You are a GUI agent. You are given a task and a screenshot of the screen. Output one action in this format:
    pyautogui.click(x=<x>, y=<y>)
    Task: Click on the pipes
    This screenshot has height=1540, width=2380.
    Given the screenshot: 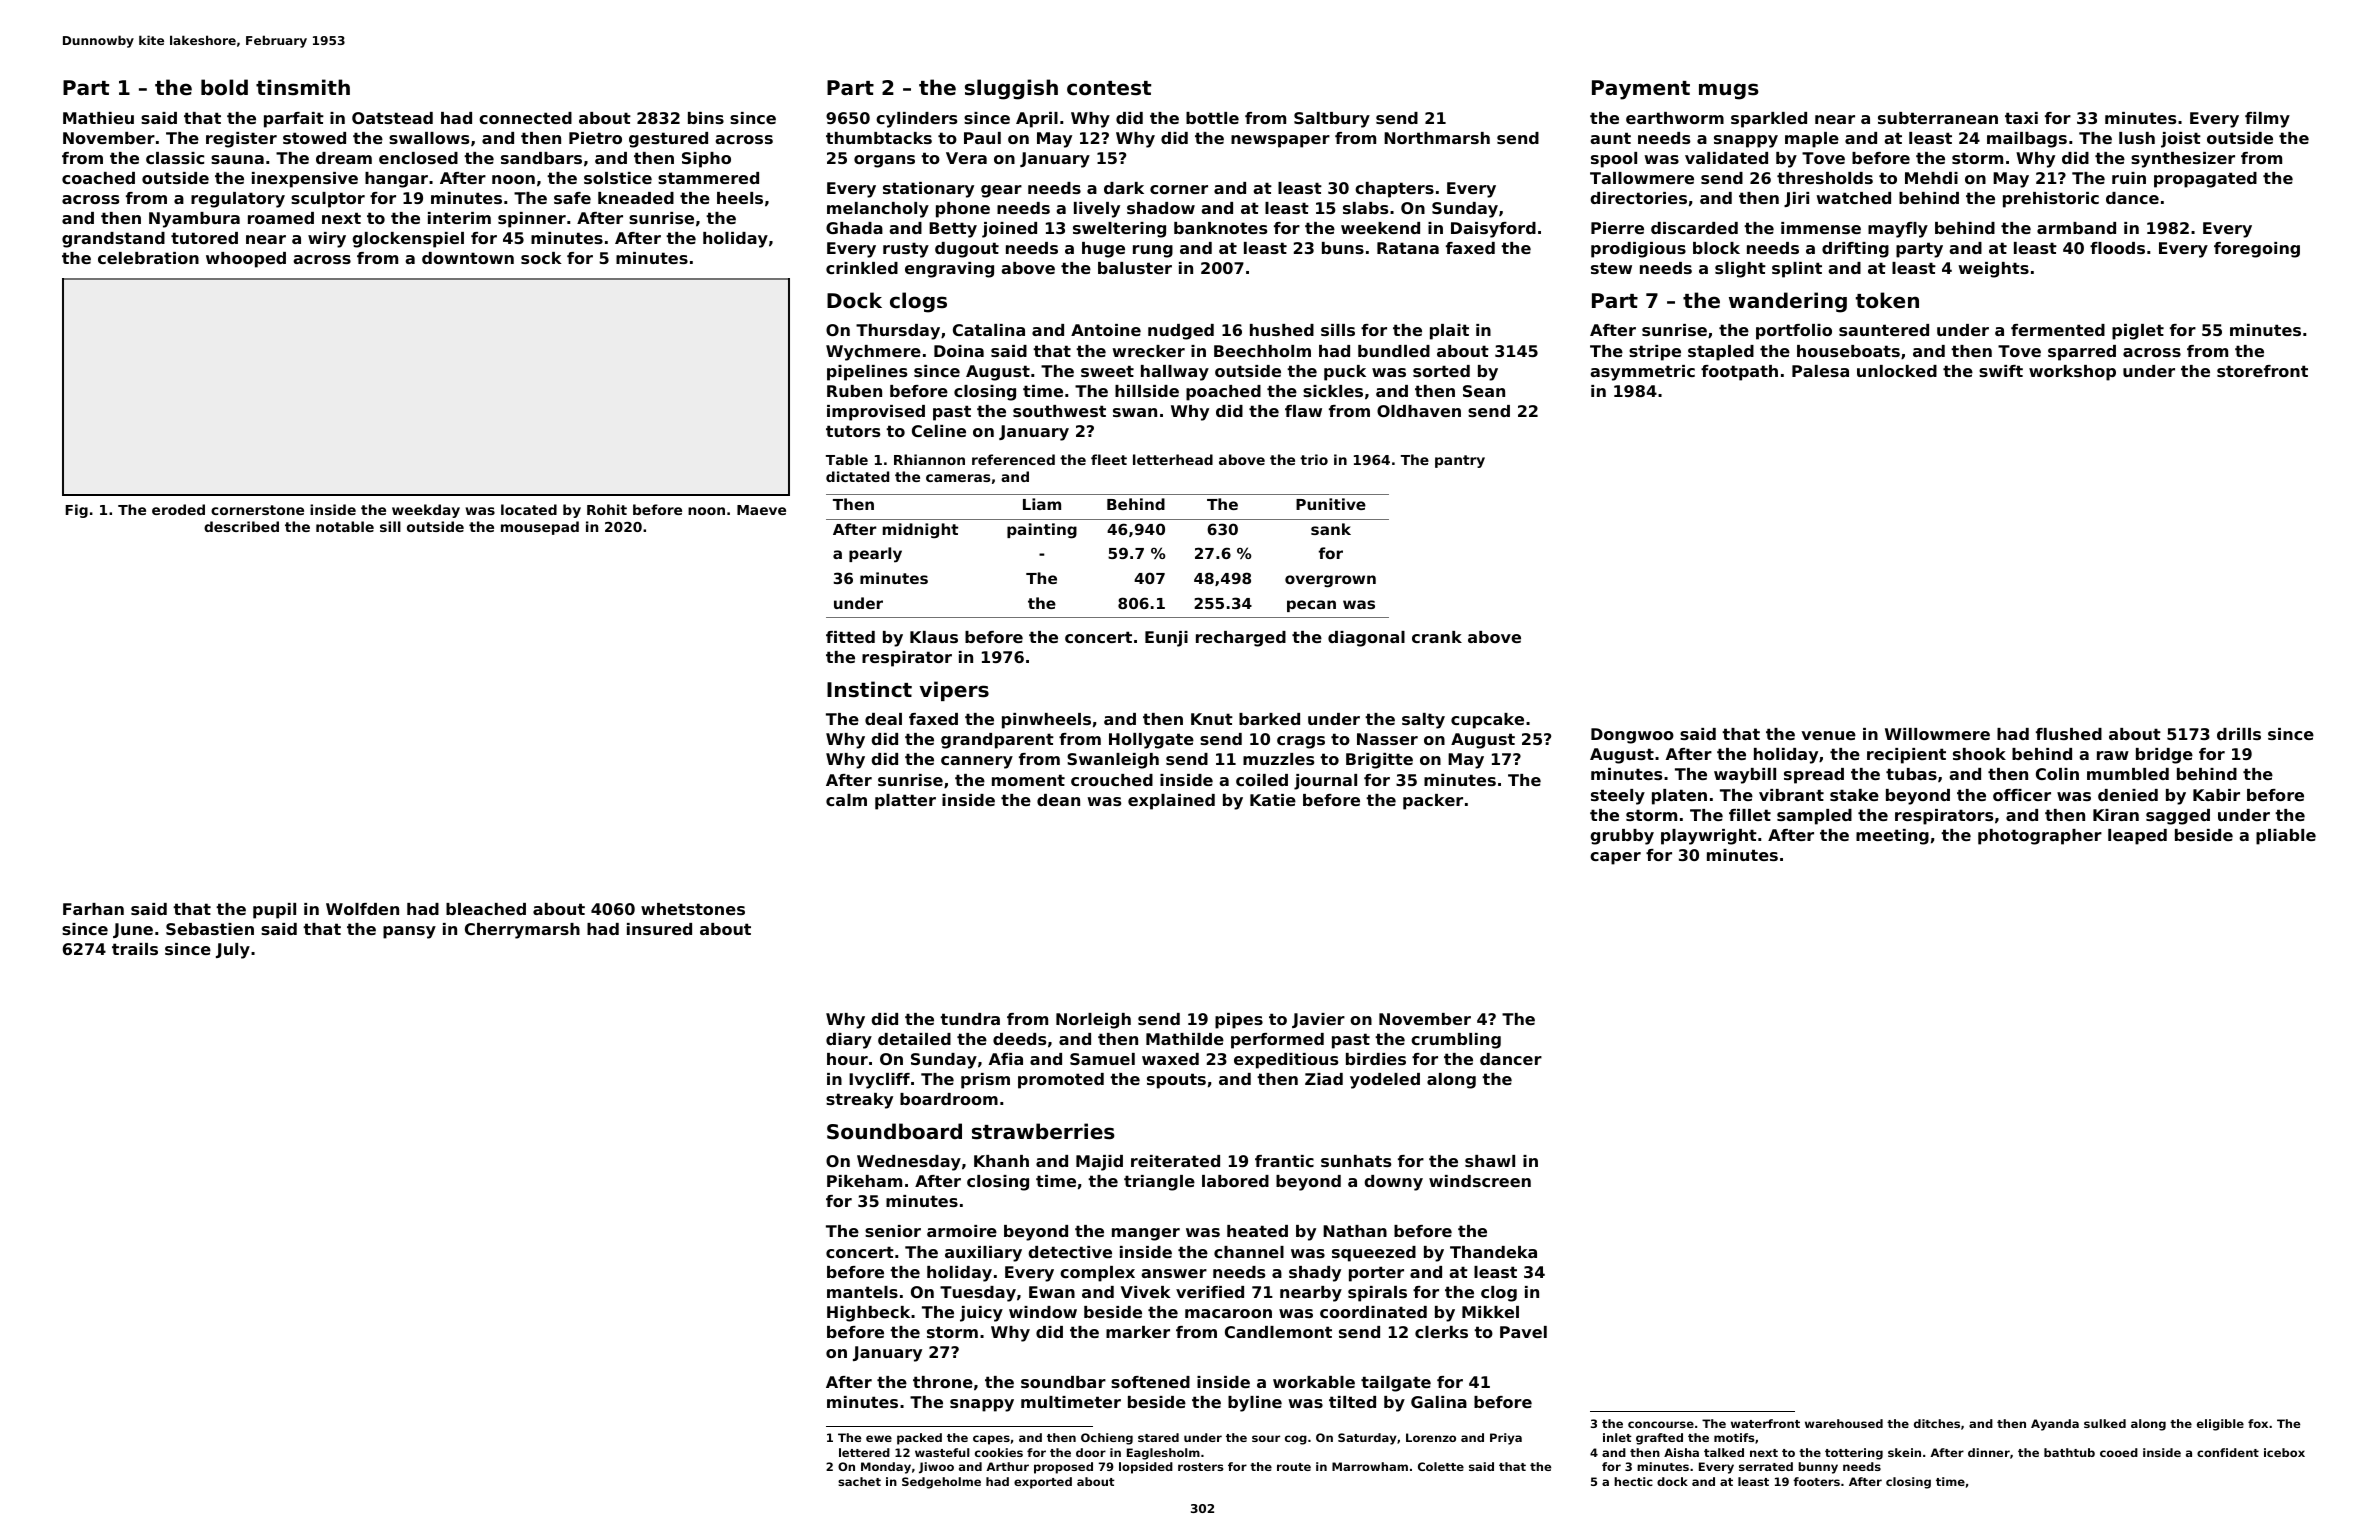 What is the action you would take?
    pyautogui.click(x=1239, y=1021)
